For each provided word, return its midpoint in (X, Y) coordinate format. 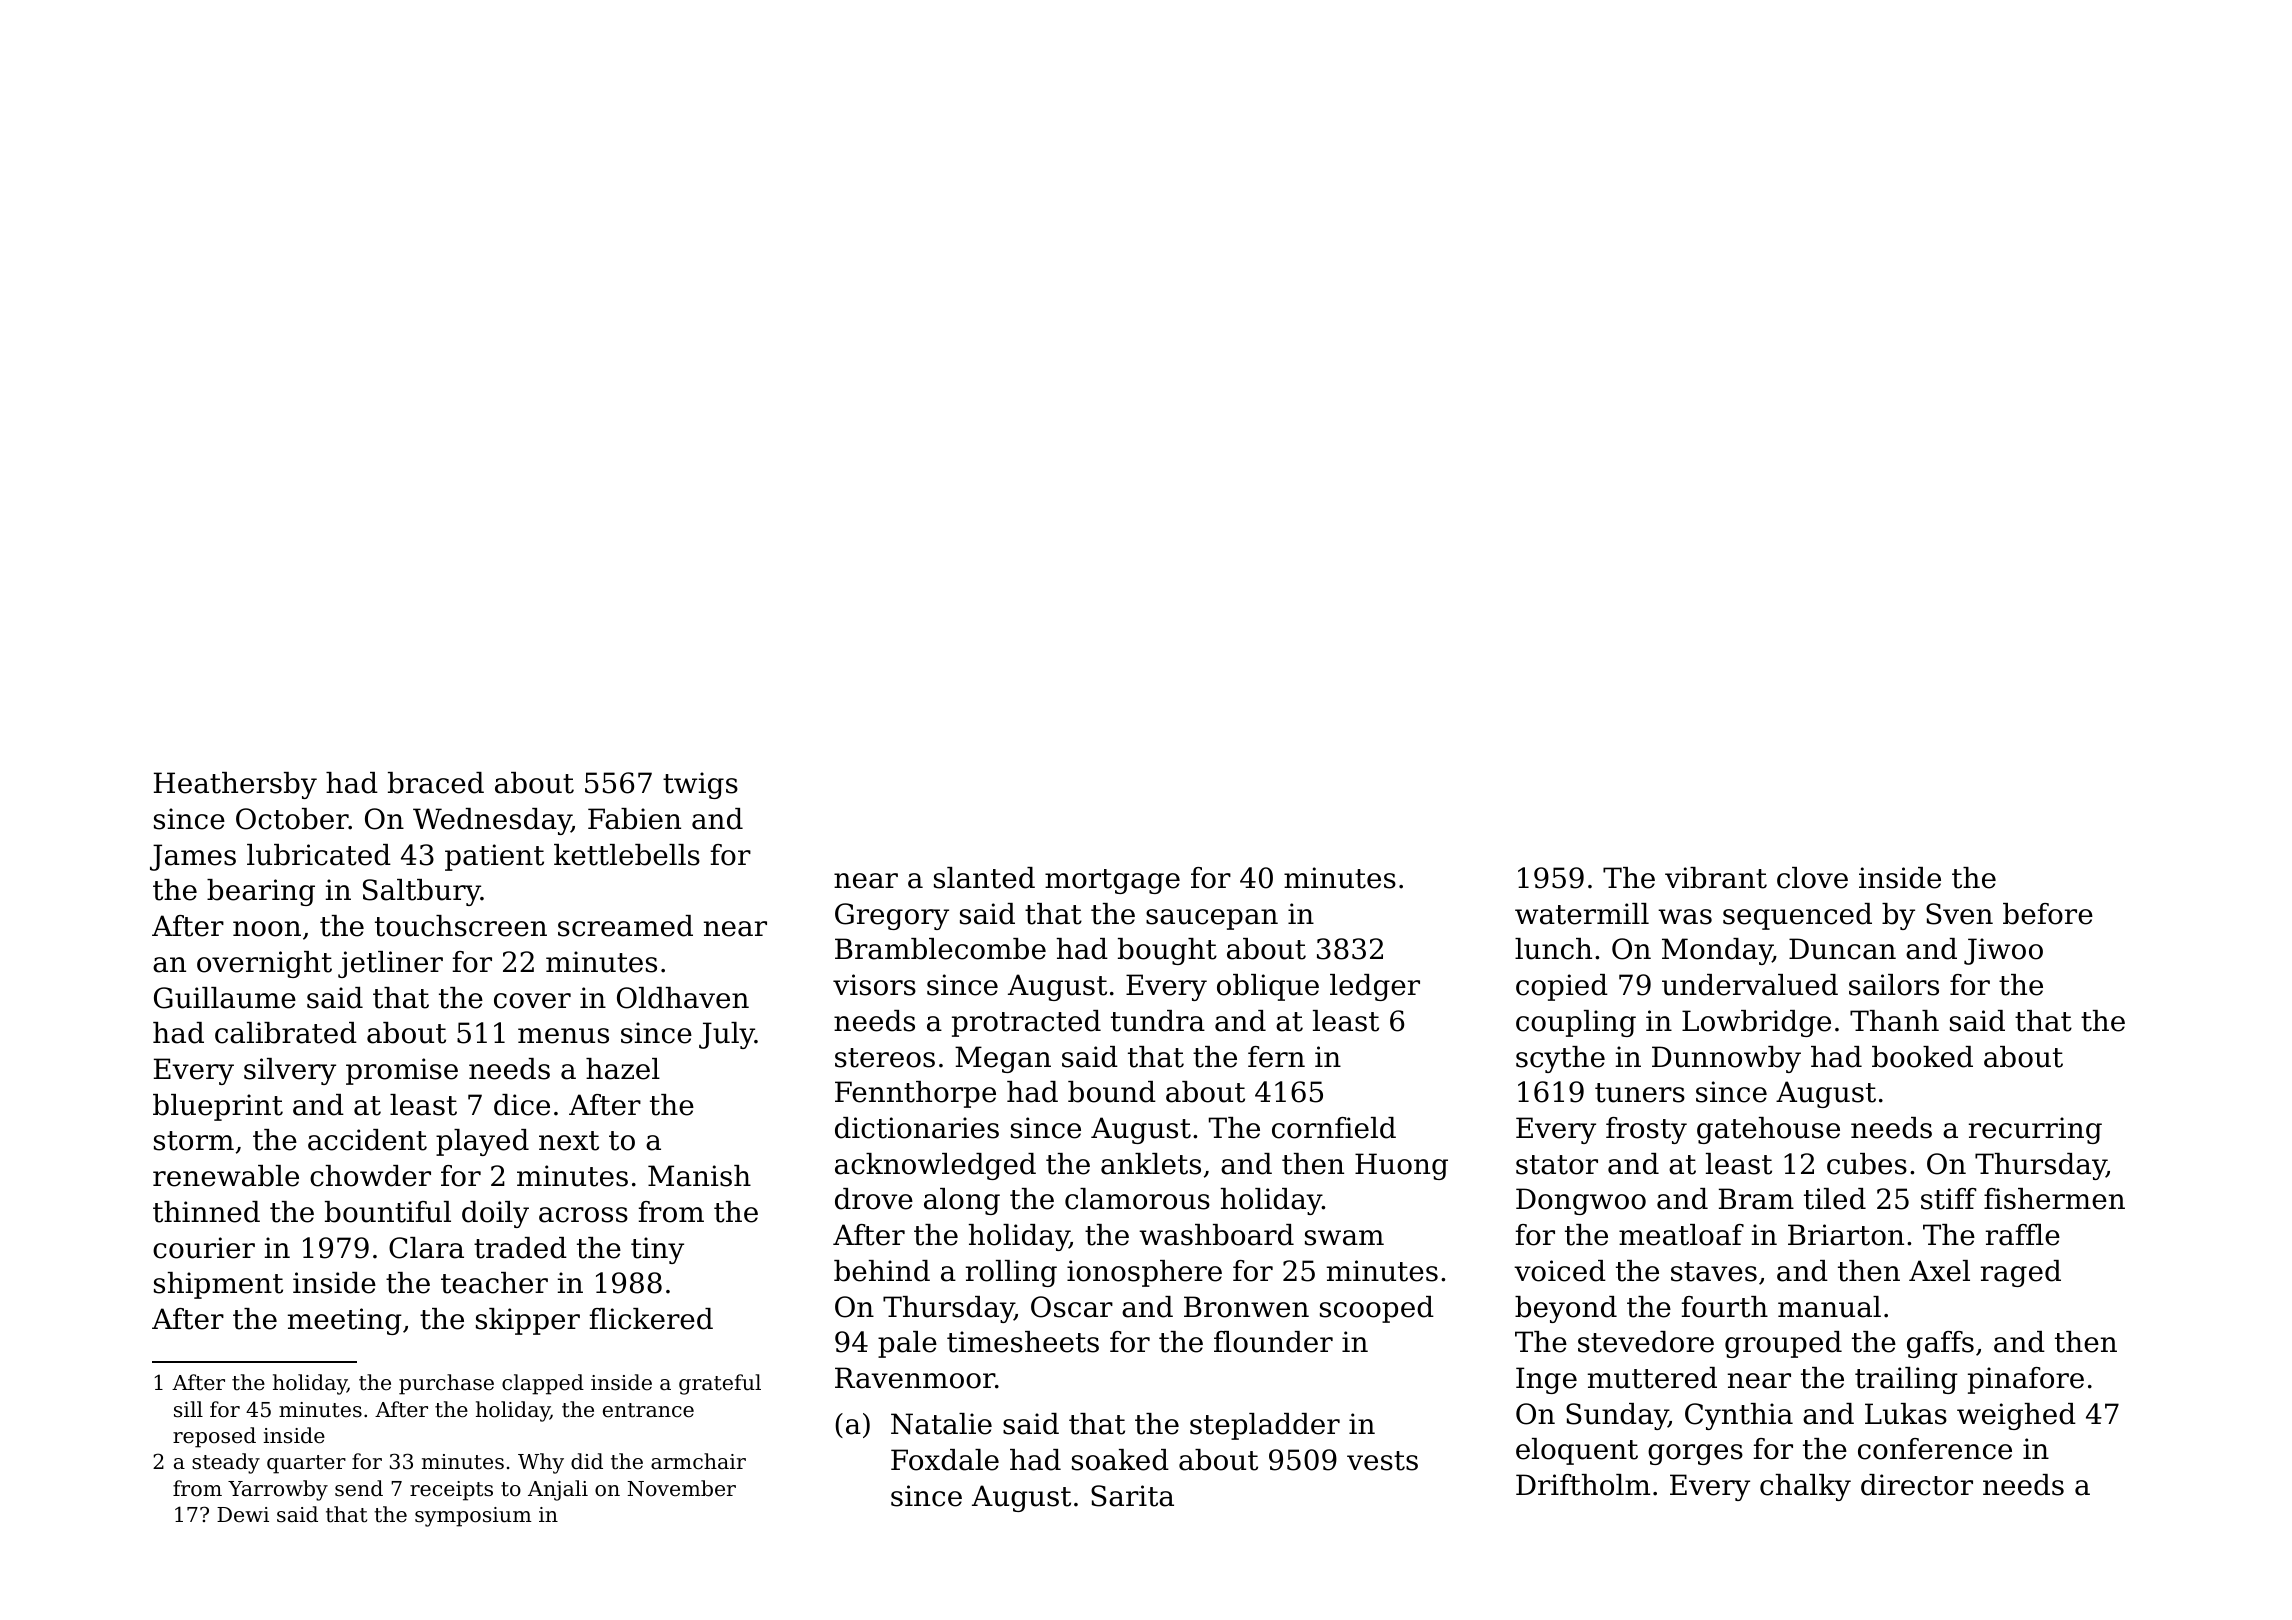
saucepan (1212, 919)
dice (522, 1105)
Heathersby (235, 785)
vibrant (1716, 878)
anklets (1151, 1164)
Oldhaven (683, 998)
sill (188, 1409)
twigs (700, 785)
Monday (1717, 951)
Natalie (941, 1424)
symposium (473, 1517)
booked (1922, 1057)
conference (1935, 1449)
